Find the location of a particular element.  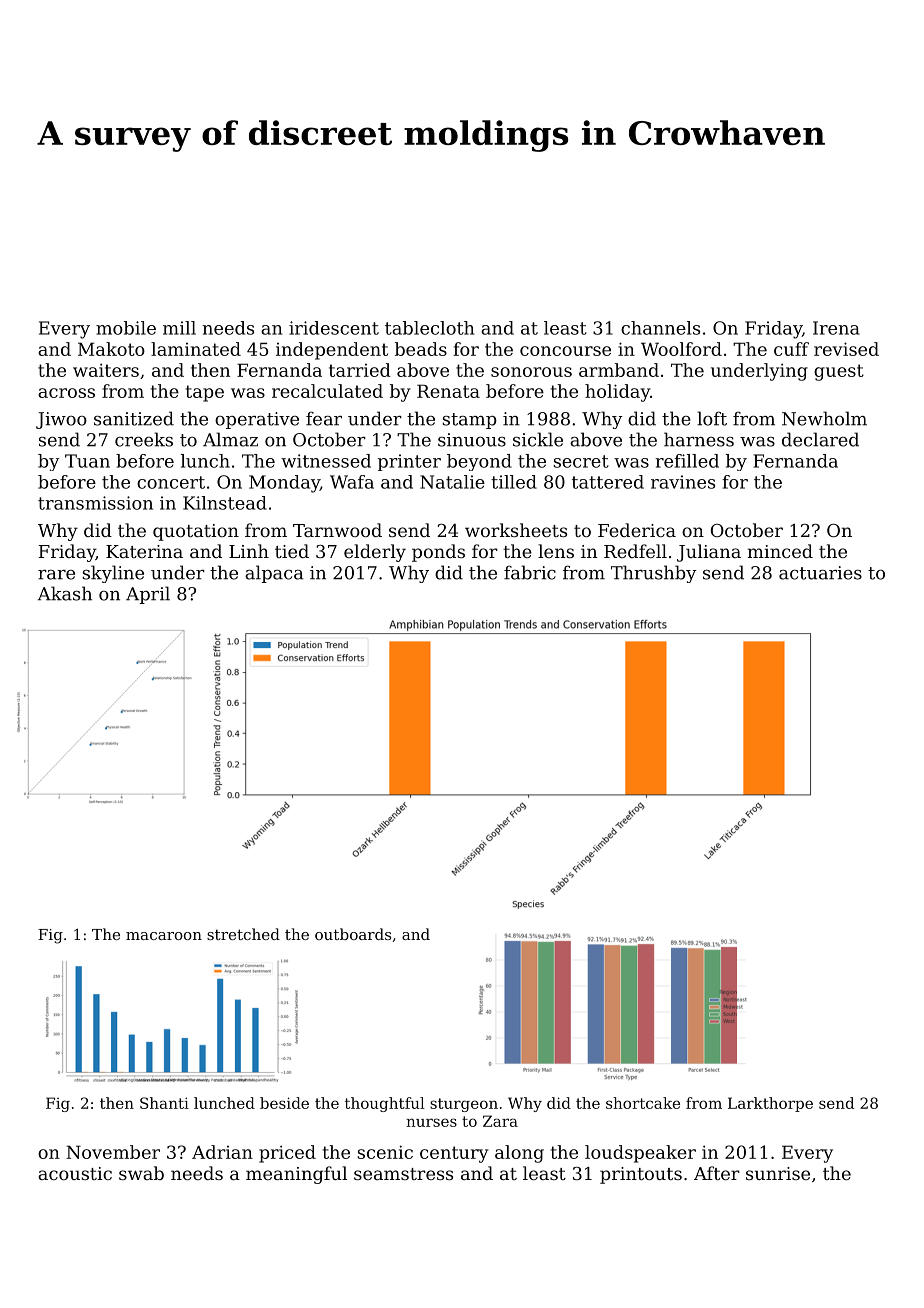

sturgeon is located at coordinates (464, 1105).
